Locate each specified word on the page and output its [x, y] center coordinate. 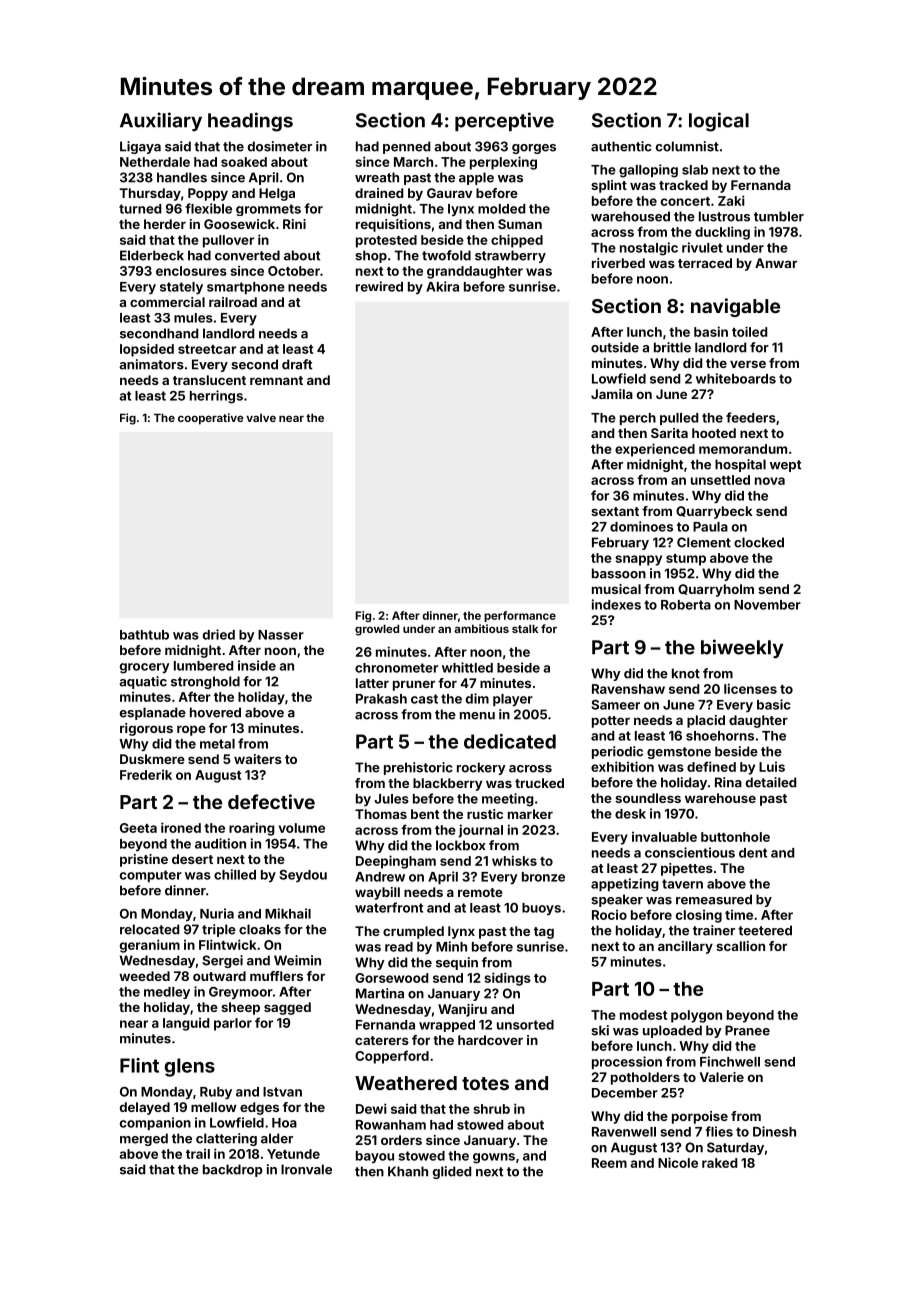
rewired [379, 286]
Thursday [150, 194]
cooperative [211, 419]
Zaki [731, 200]
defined [711, 766]
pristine [144, 860]
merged [144, 1139]
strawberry [510, 256]
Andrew [380, 877]
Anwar [776, 263]
